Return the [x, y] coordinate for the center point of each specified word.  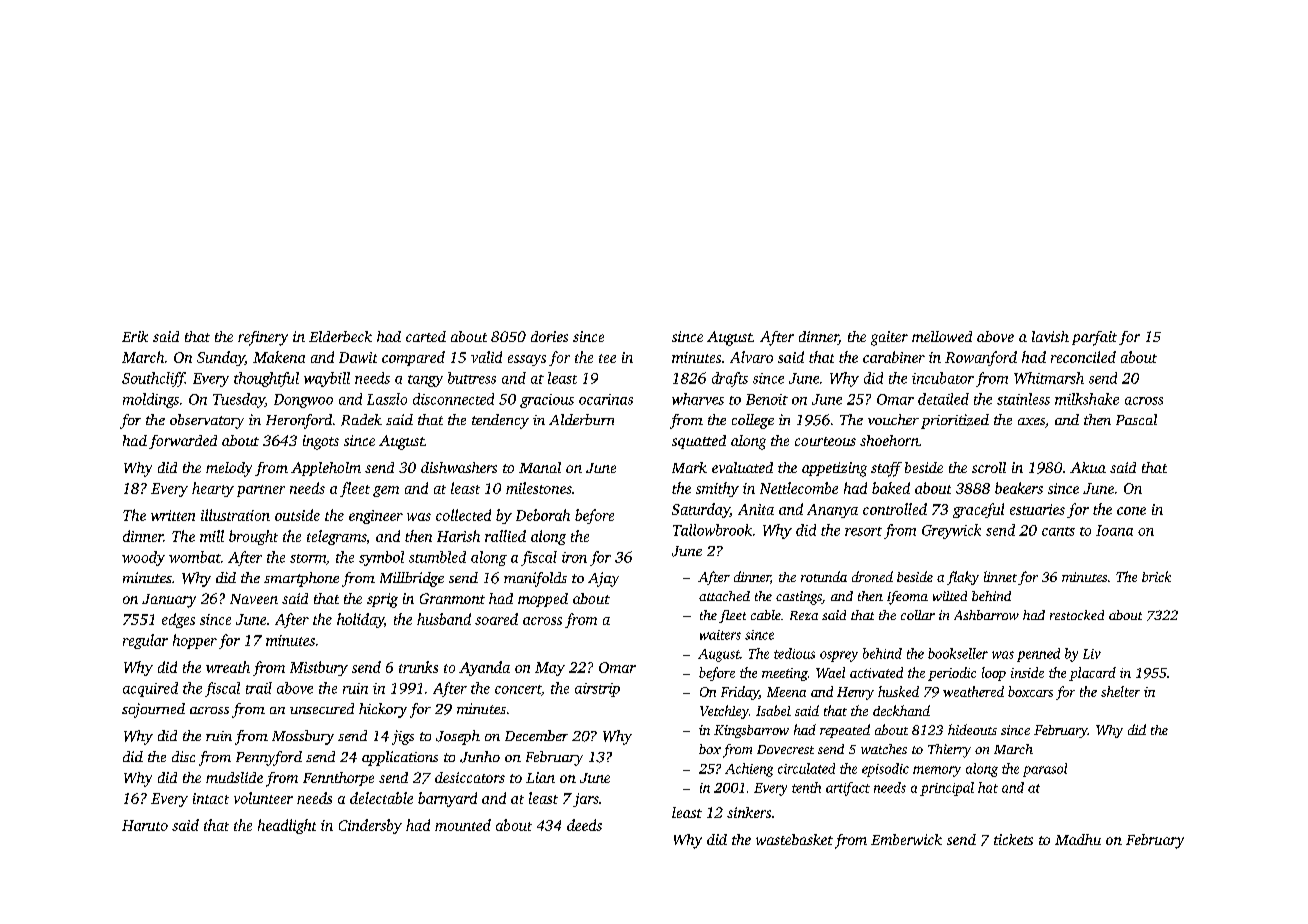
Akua [1088, 467]
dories [549, 336]
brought [253, 537]
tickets [1013, 839]
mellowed [942, 336]
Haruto [145, 825]
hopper [195, 641]
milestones [539, 488]
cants [1058, 531]
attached [724, 596]
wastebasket [794, 839]
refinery [263, 338]
